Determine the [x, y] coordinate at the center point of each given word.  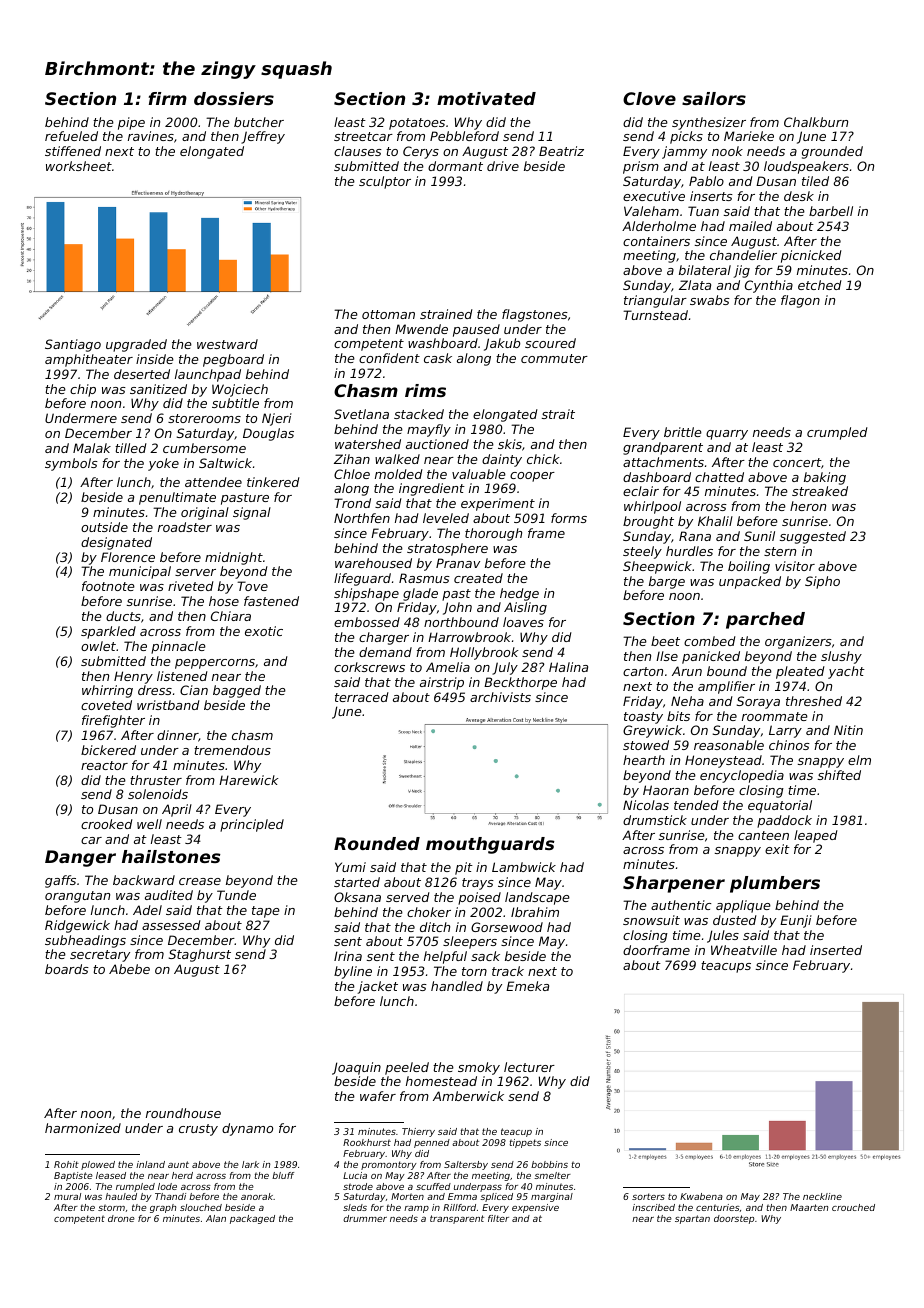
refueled [71, 136]
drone [121, 1218]
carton [643, 671]
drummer [365, 1218]
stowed [646, 745]
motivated [486, 98]
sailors [714, 98]
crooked [107, 824]
